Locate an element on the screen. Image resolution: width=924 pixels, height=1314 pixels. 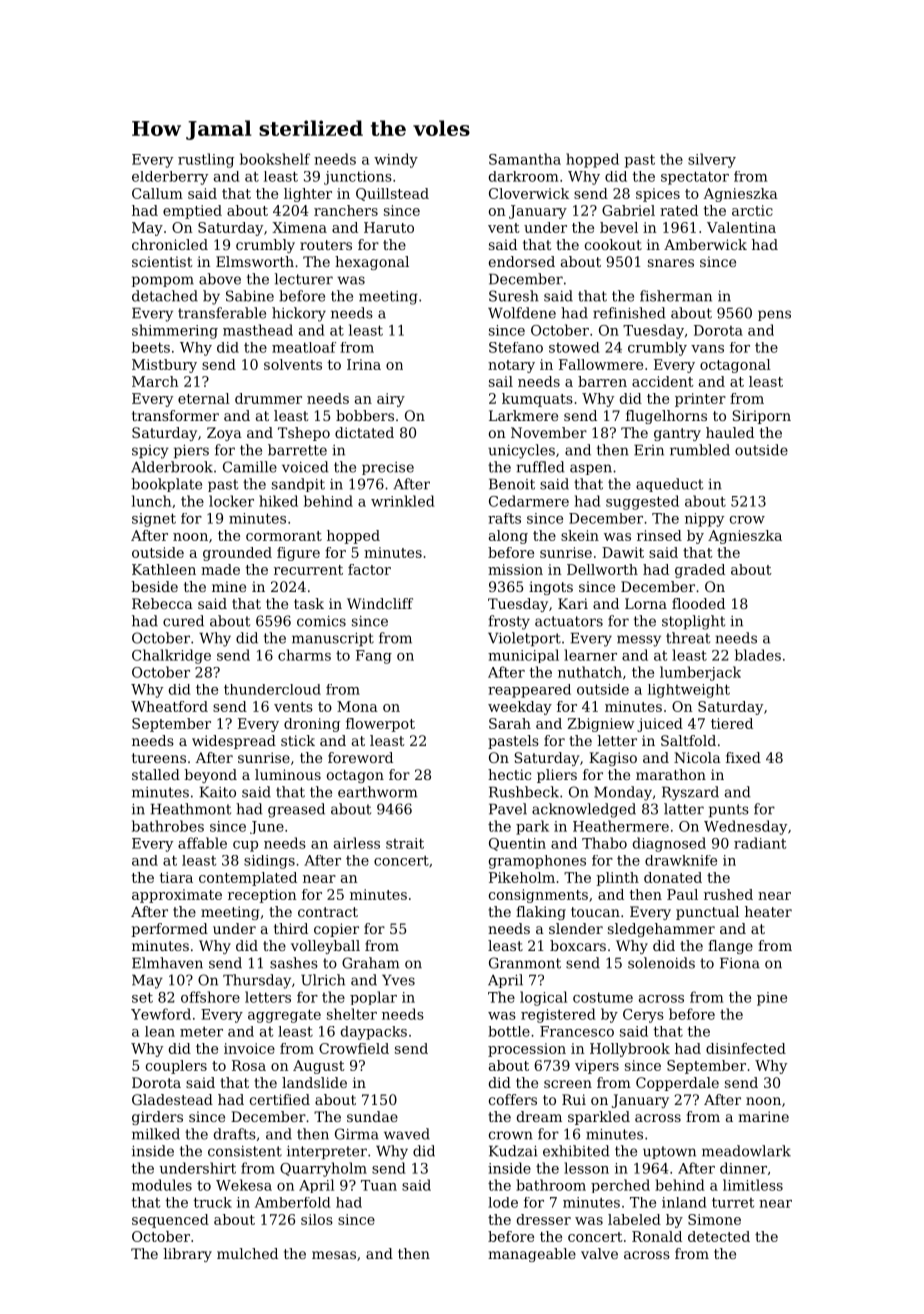
Graham is located at coordinates (370, 963).
